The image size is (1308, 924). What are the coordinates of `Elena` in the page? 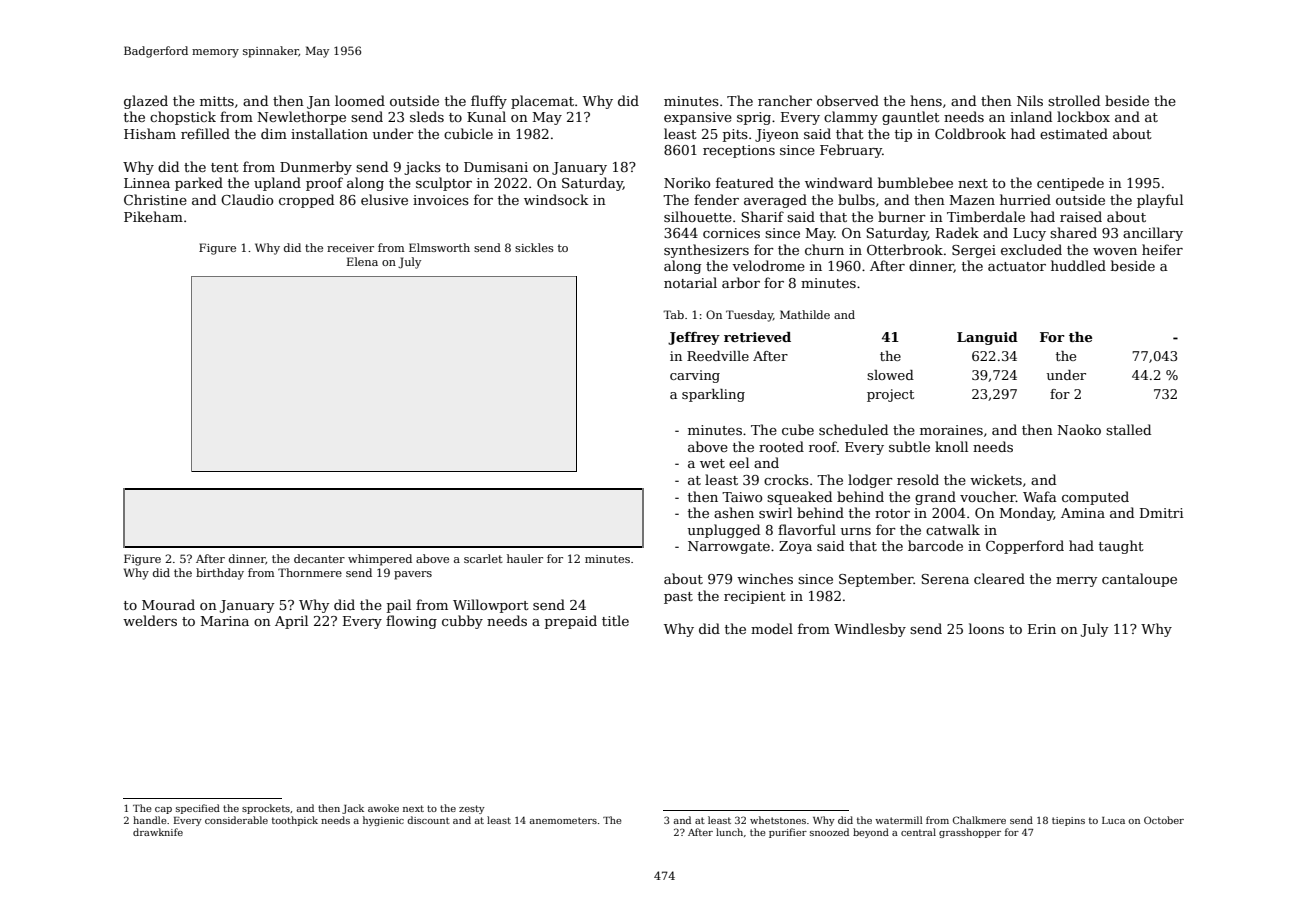 It's located at (362, 261).
